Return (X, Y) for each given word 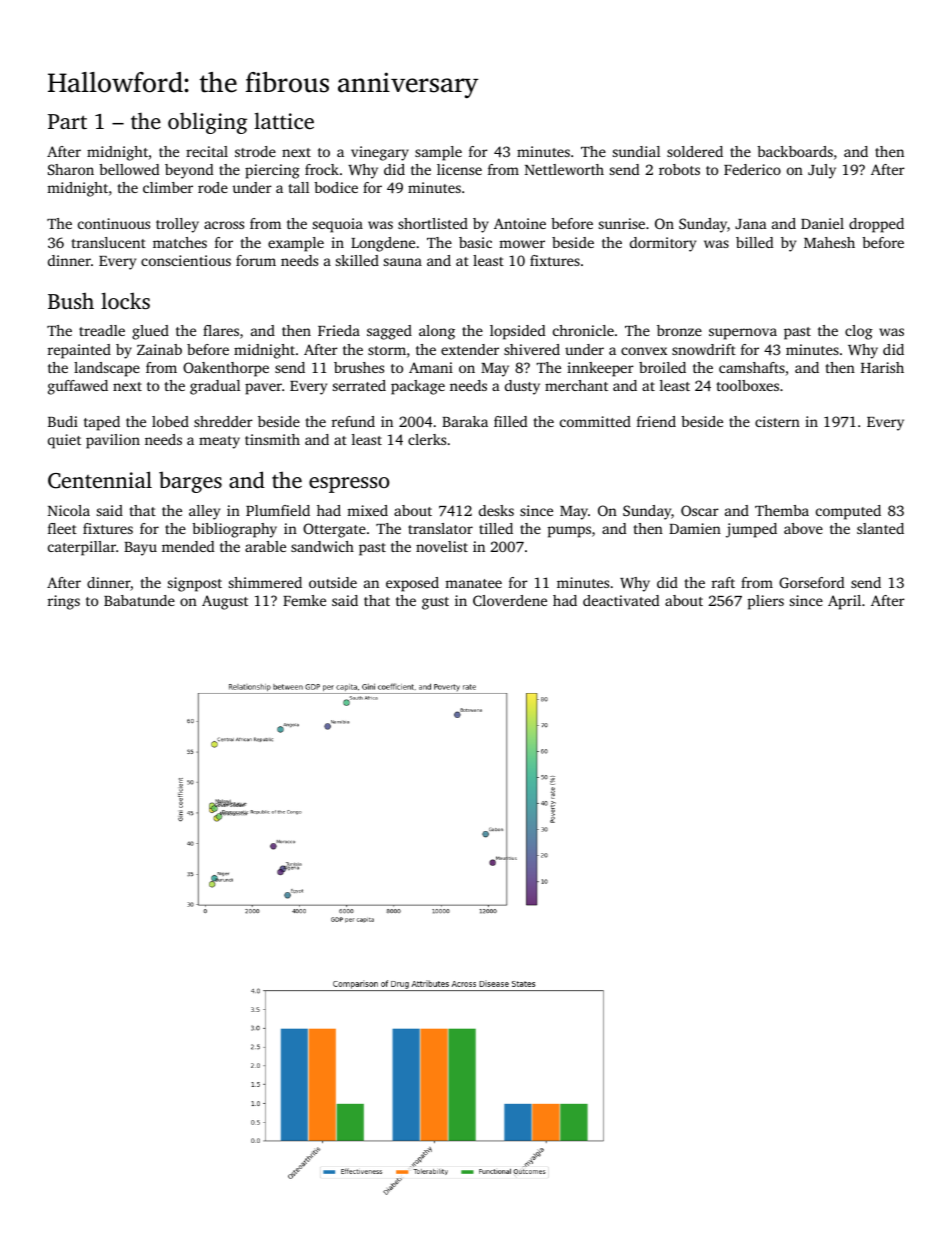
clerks (427, 439)
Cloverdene (510, 600)
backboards (795, 151)
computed (848, 512)
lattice (284, 120)
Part (67, 121)
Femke (304, 600)
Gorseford (812, 582)
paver (263, 389)
